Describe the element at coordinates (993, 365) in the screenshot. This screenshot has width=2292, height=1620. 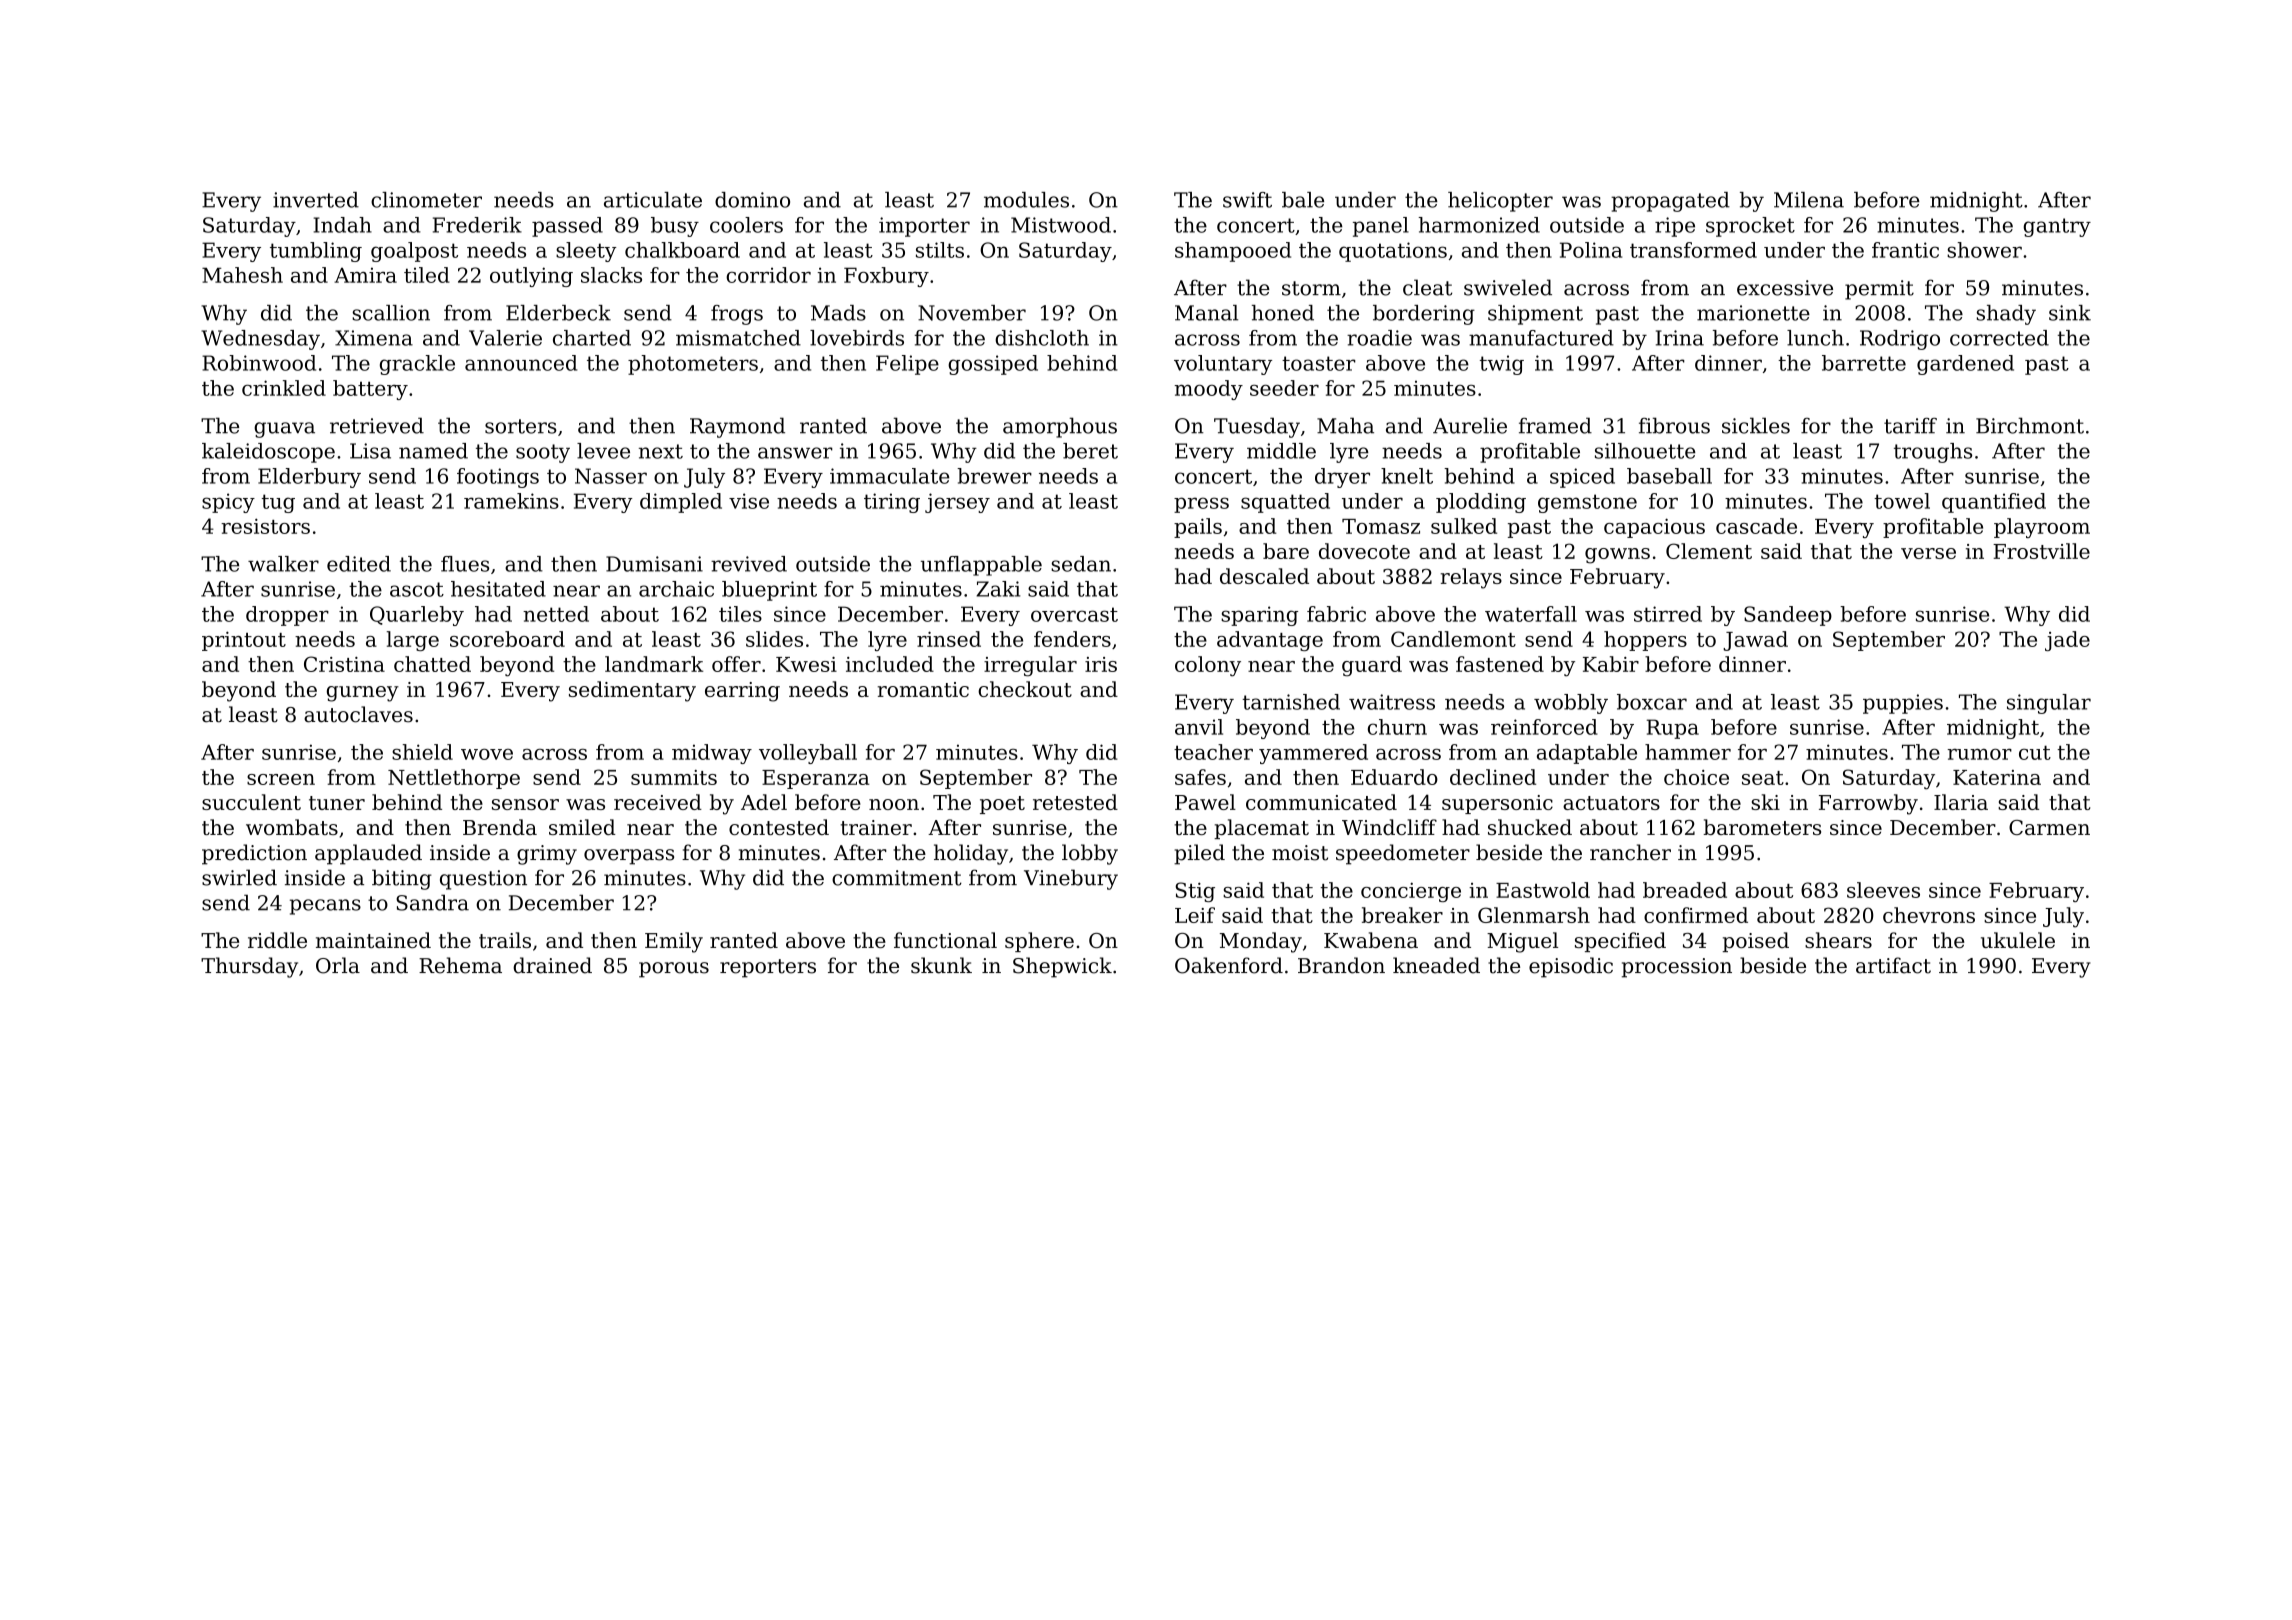
I see `gossiped` at that location.
